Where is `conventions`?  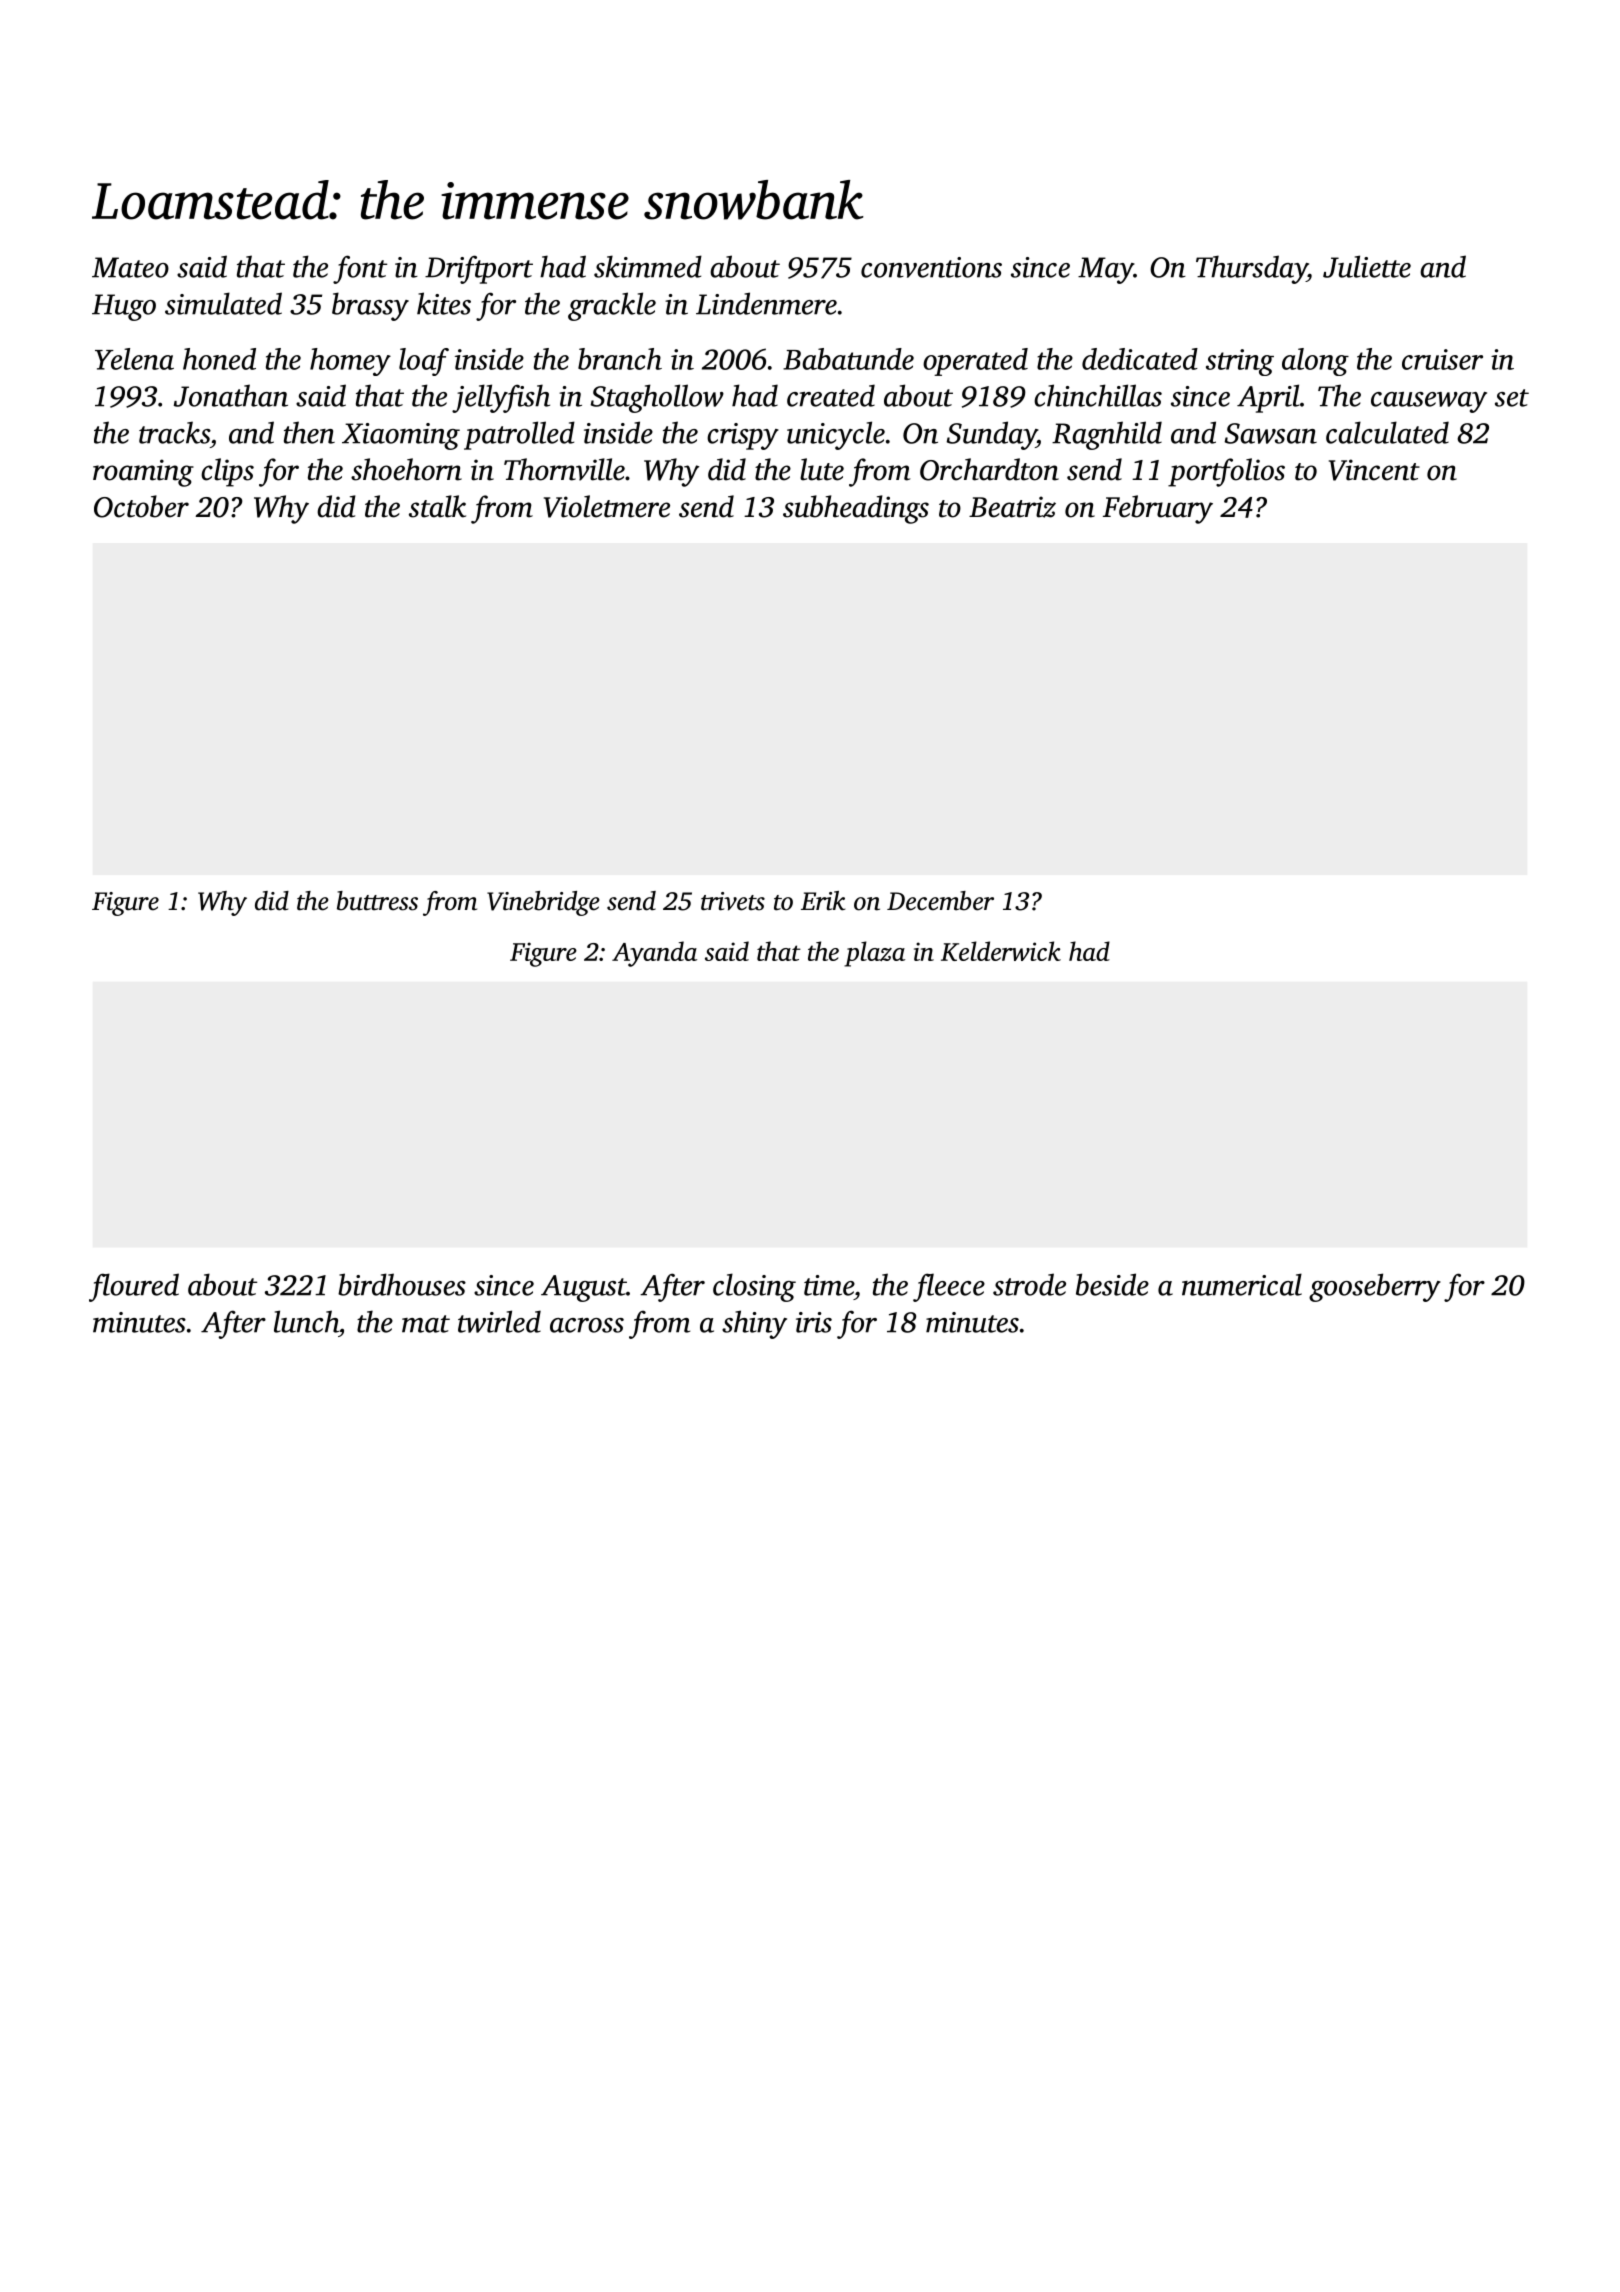
conventions is located at coordinates (931, 267).
